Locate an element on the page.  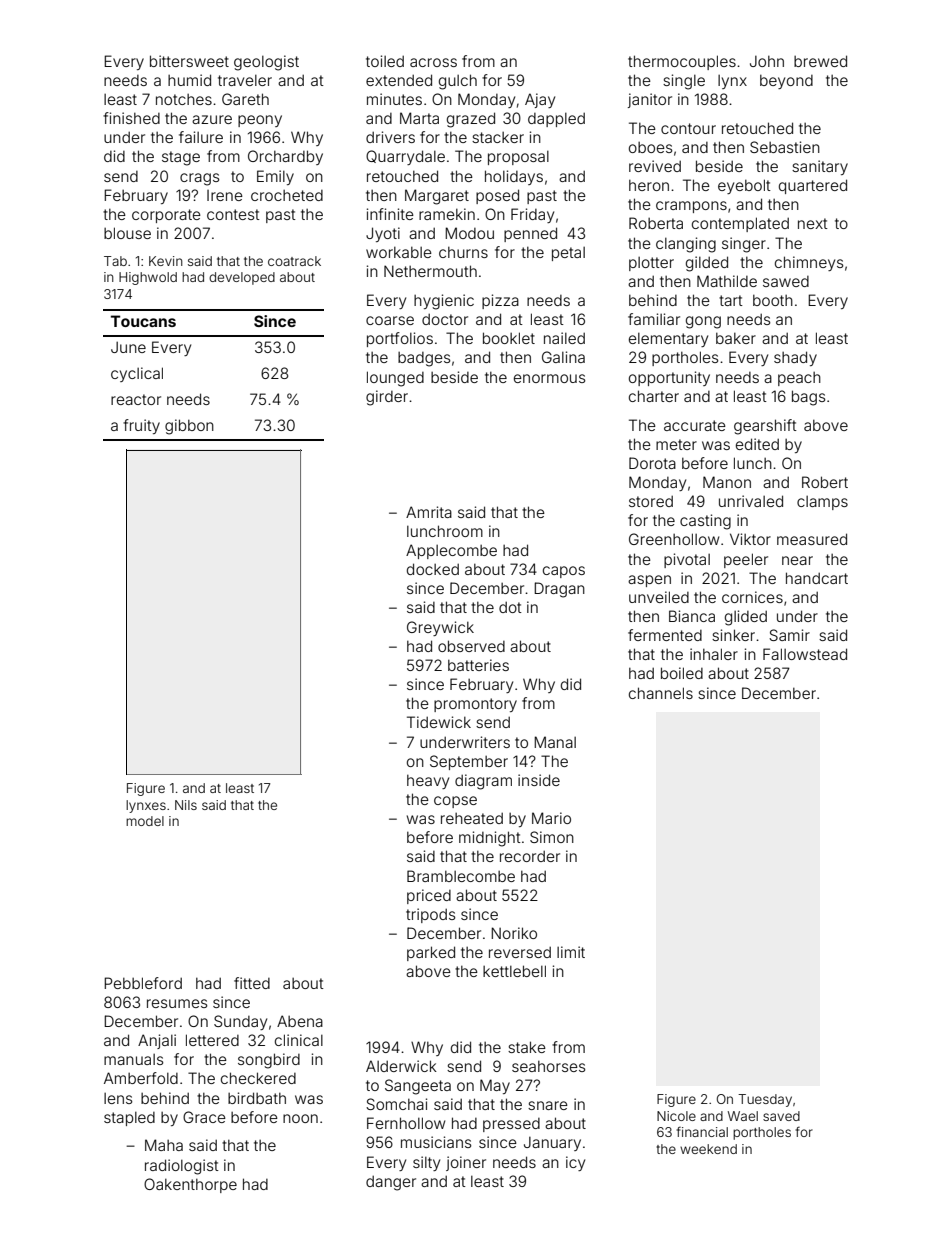
handcart is located at coordinates (817, 578).
